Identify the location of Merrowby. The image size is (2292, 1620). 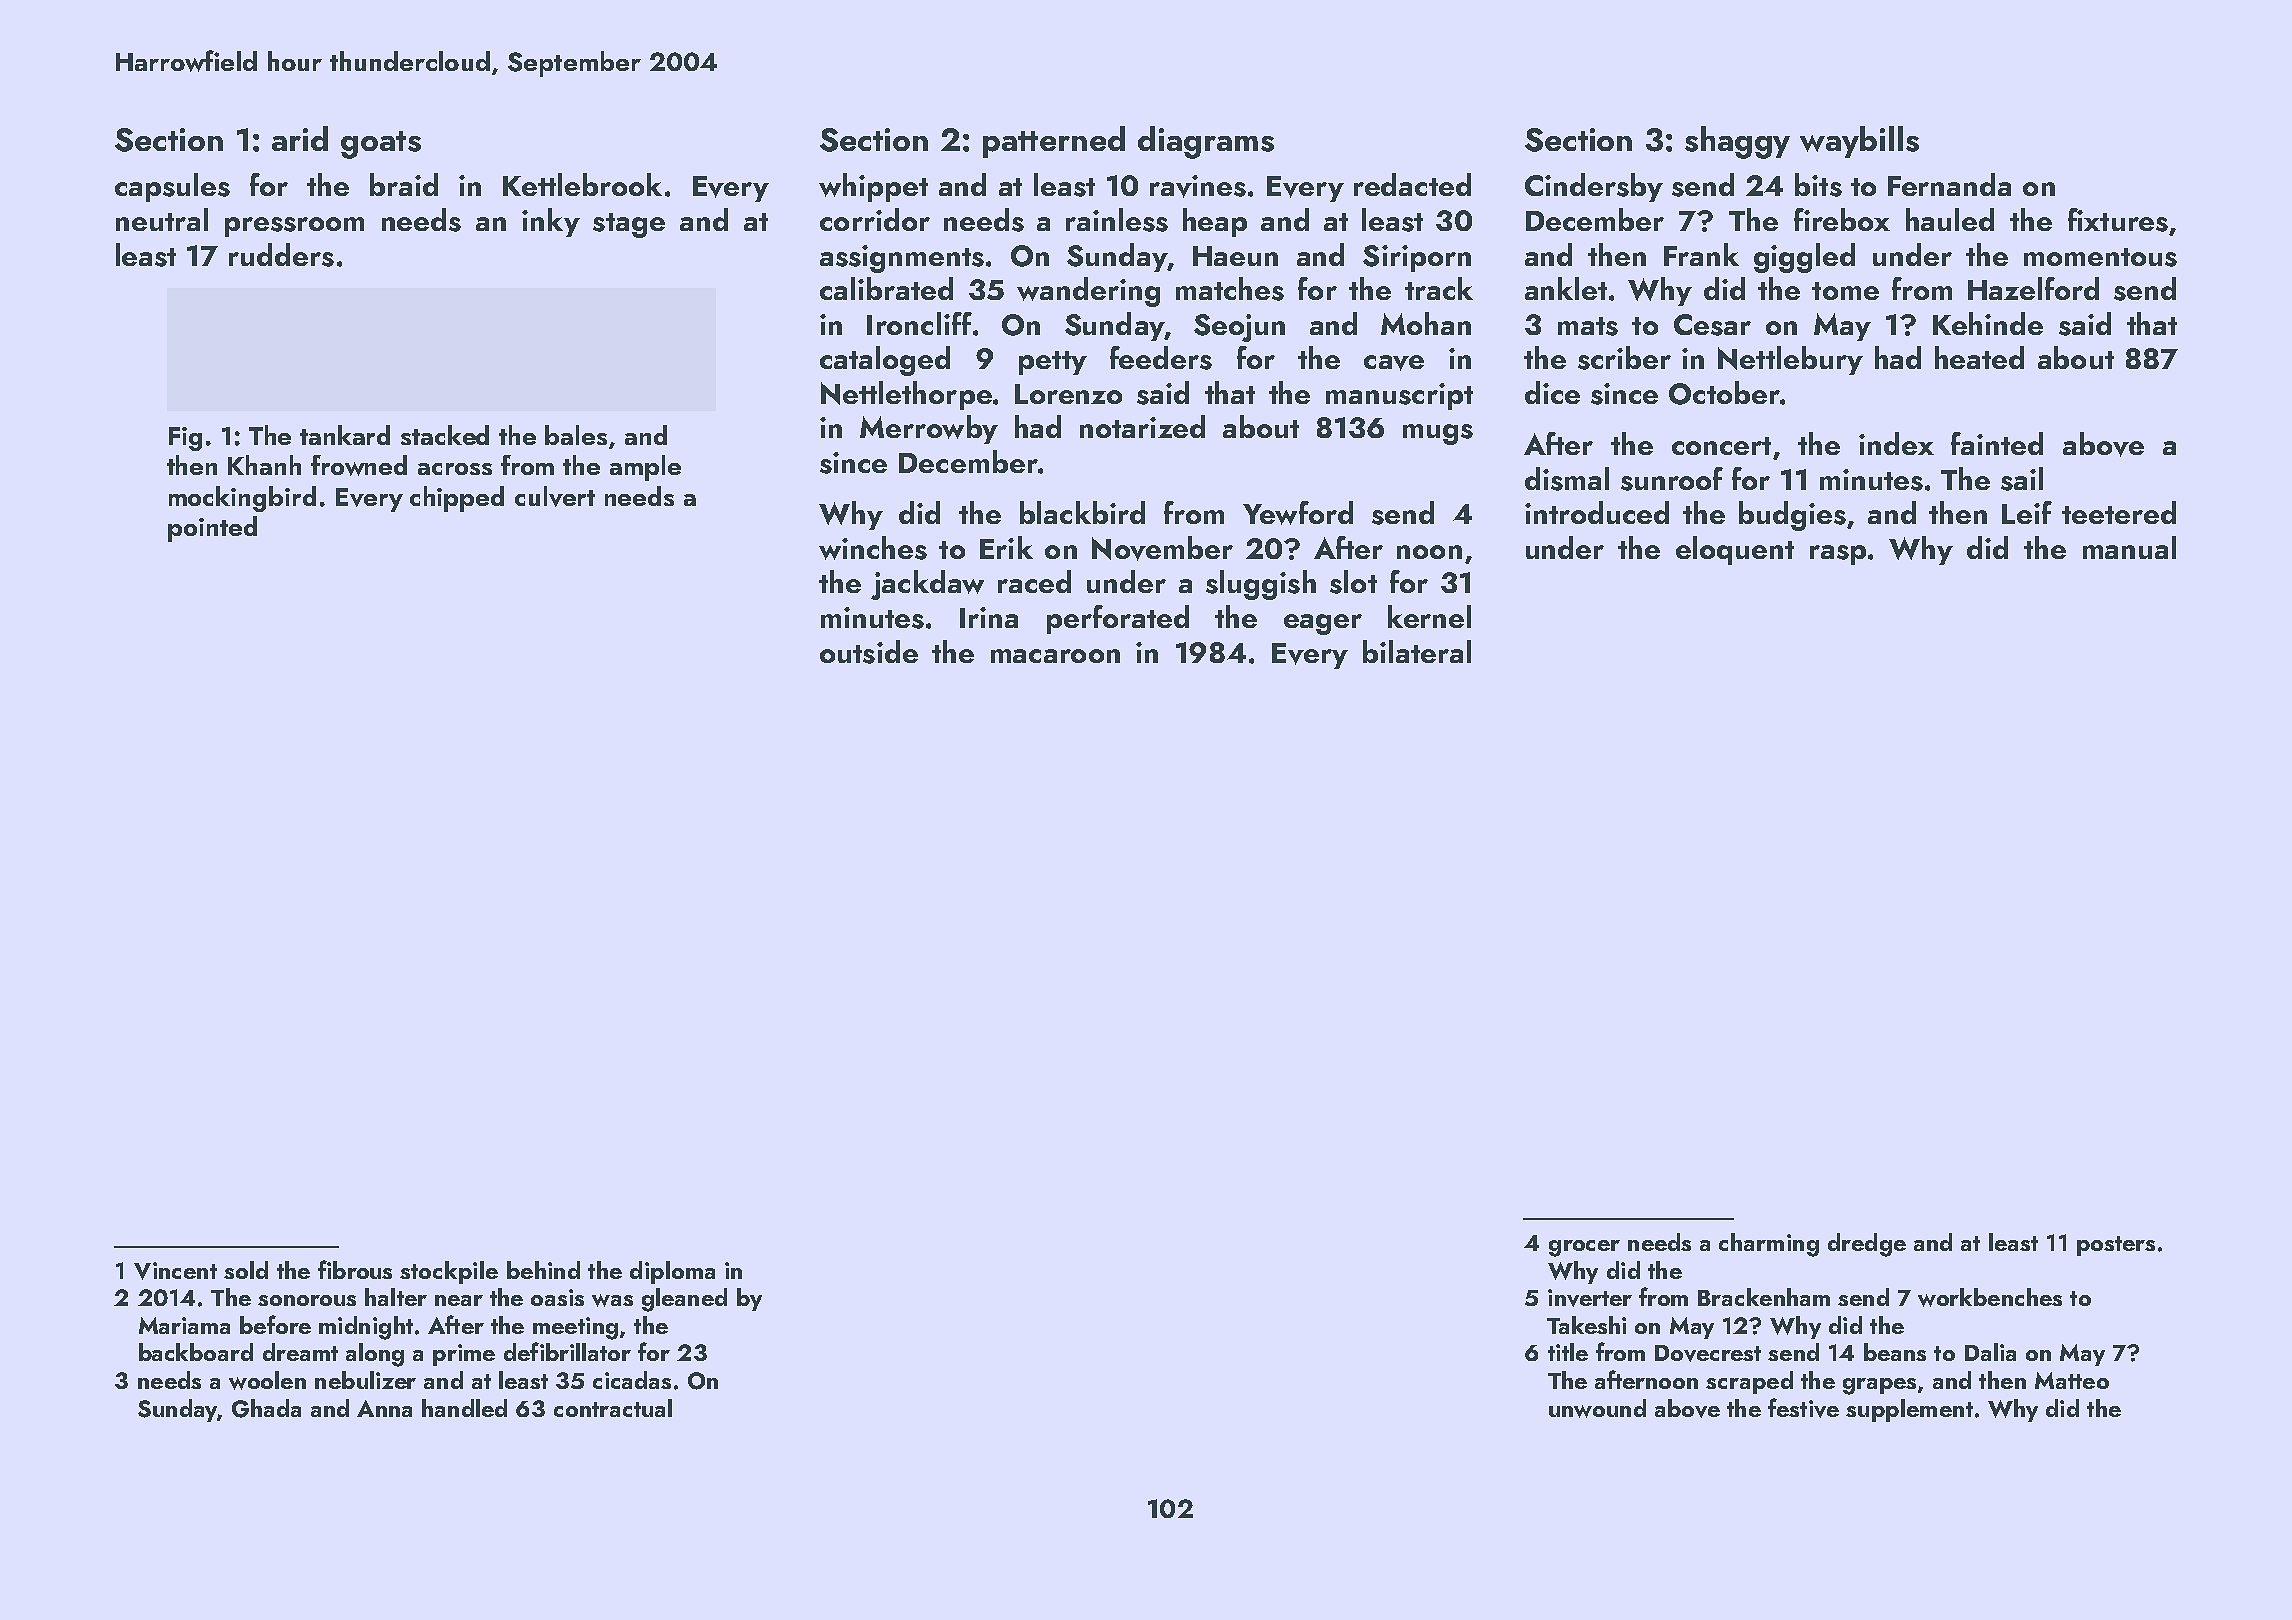
(929, 429).
